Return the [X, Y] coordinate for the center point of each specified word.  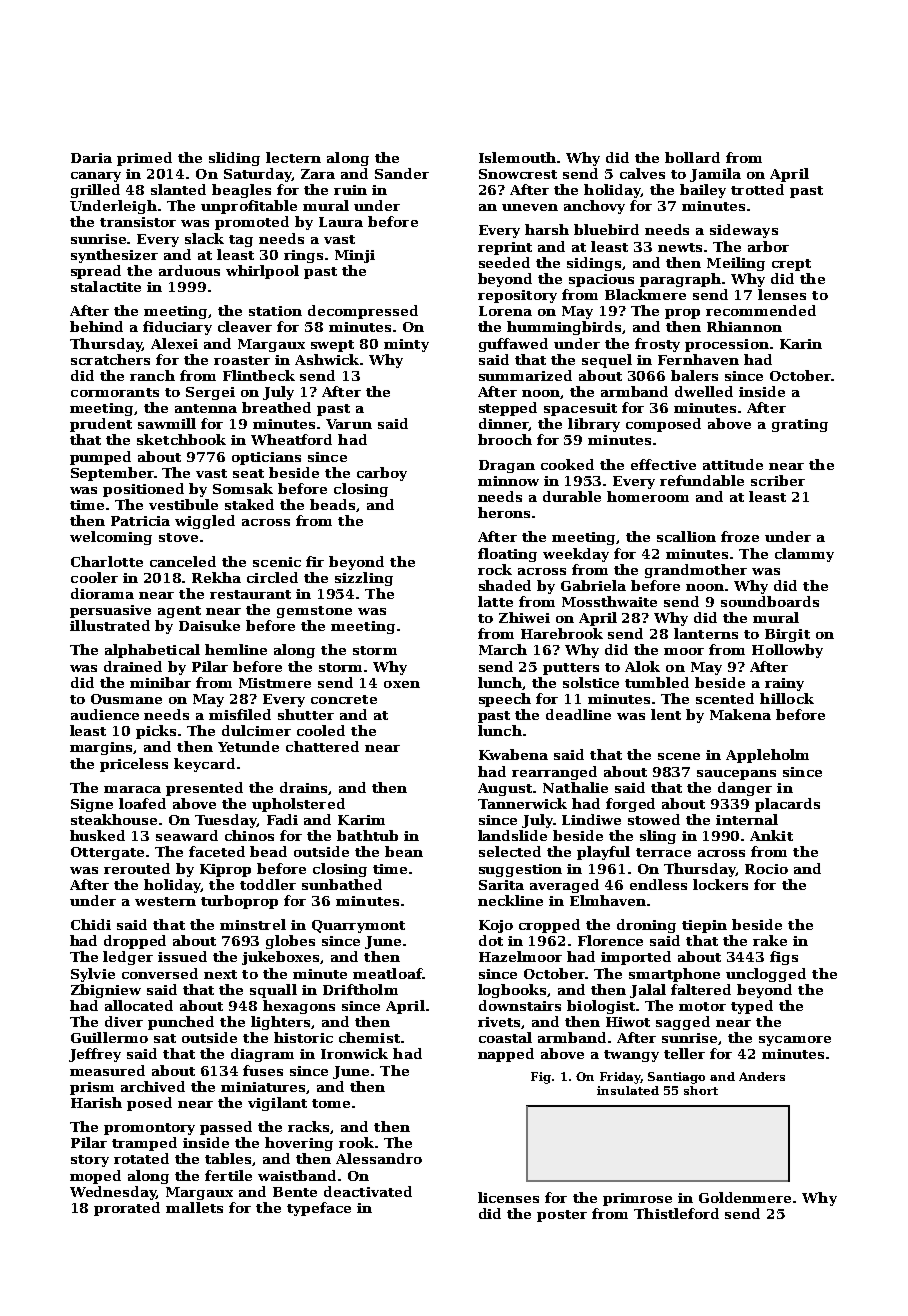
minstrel [253, 924]
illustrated [110, 625]
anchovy [594, 207]
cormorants [115, 392]
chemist [369, 1037]
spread [96, 272]
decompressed [363, 312]
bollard [692, 157]
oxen [402, 684]
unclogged [766, 975]
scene [679, 756]
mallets [194, 1207]
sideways [744, 231]
